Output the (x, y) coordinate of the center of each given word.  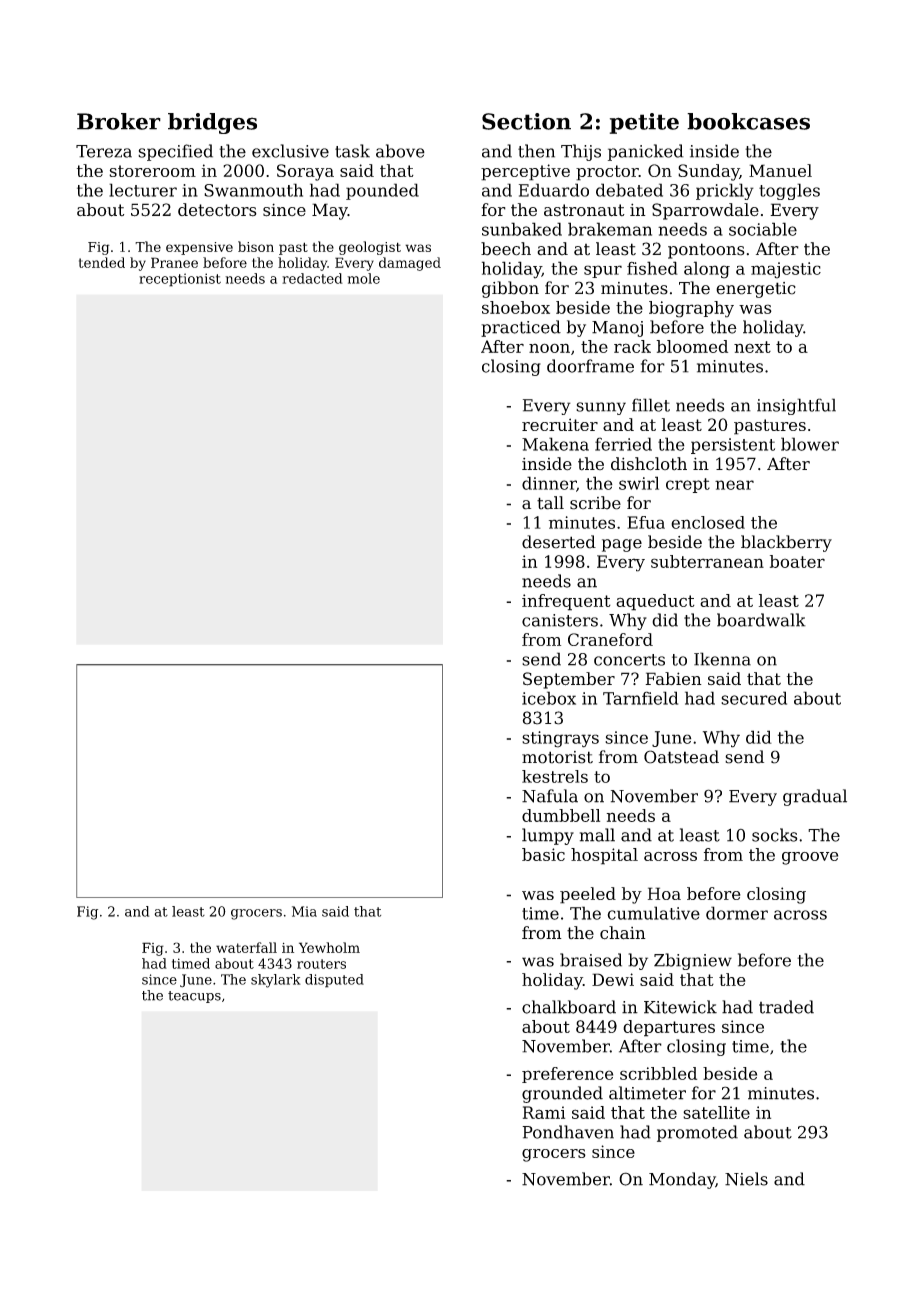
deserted (559, 542)
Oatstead (681, 757)
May (330, 211)
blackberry (786, 543)
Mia (304, 911)
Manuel (780, 170)
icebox (549, 698)
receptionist (180, 280)
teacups (194, 997)
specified (175, 152)
